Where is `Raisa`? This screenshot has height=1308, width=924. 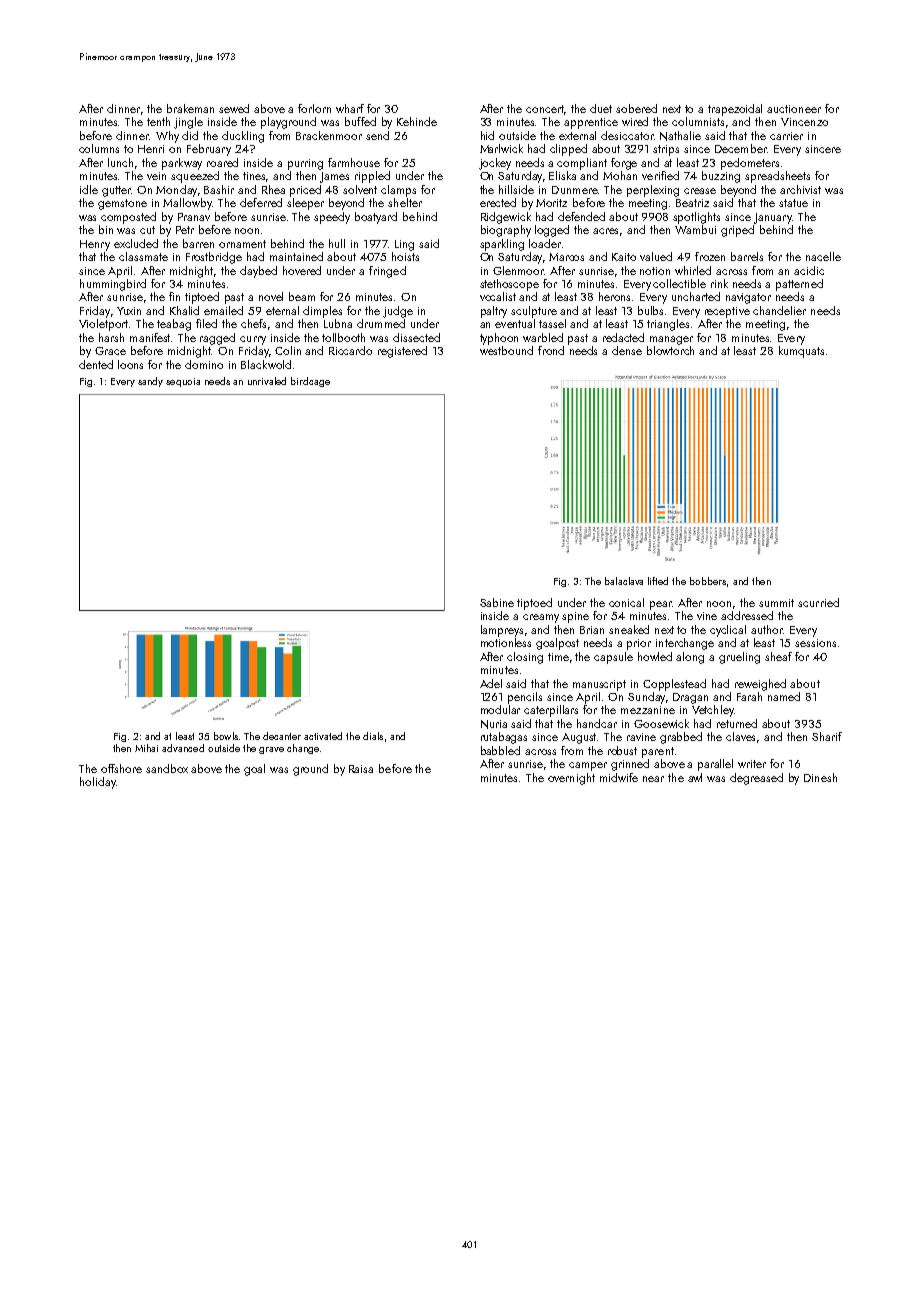 Raisa is located at coordinates (361, 769).
